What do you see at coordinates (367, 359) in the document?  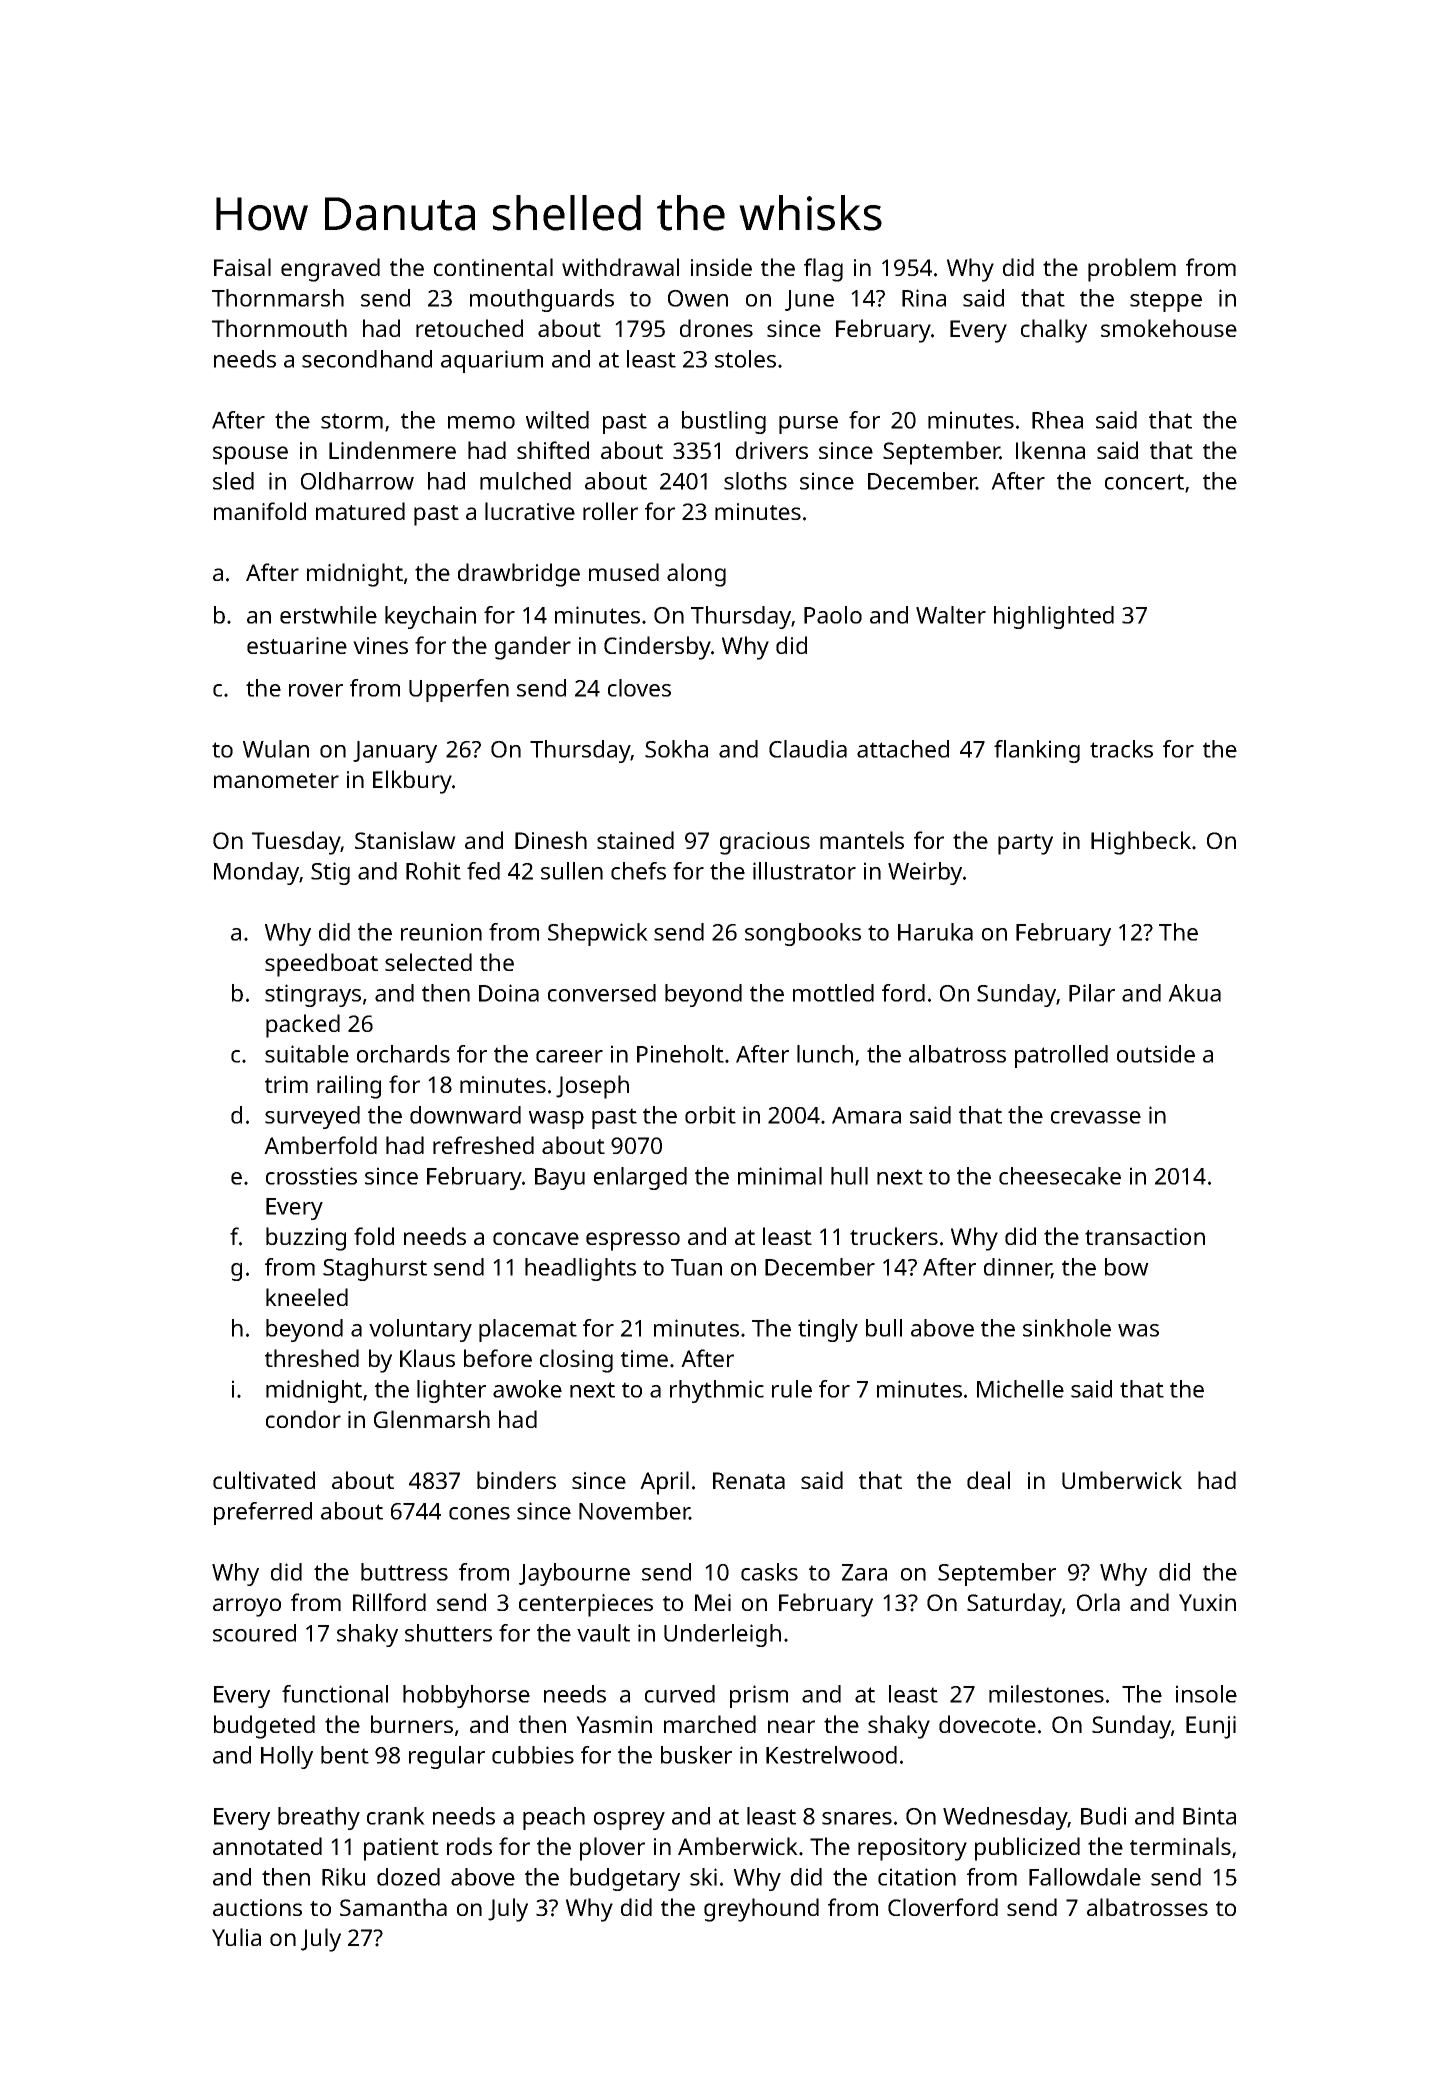 I see `secondhand` at bounding box center [367, 359].
